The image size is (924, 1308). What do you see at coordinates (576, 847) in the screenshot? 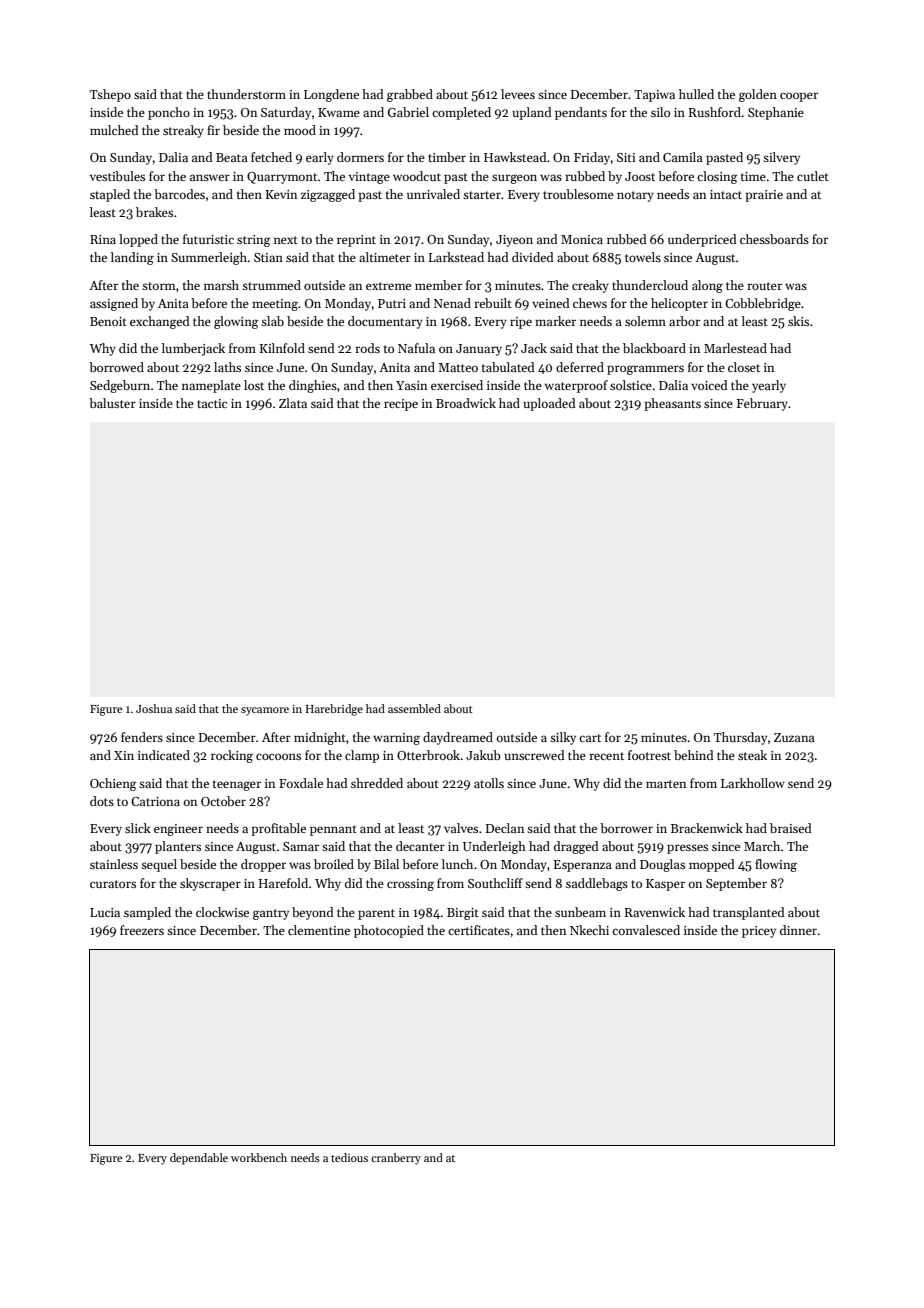
I see `dragged` at bounding box center [576, 847].
